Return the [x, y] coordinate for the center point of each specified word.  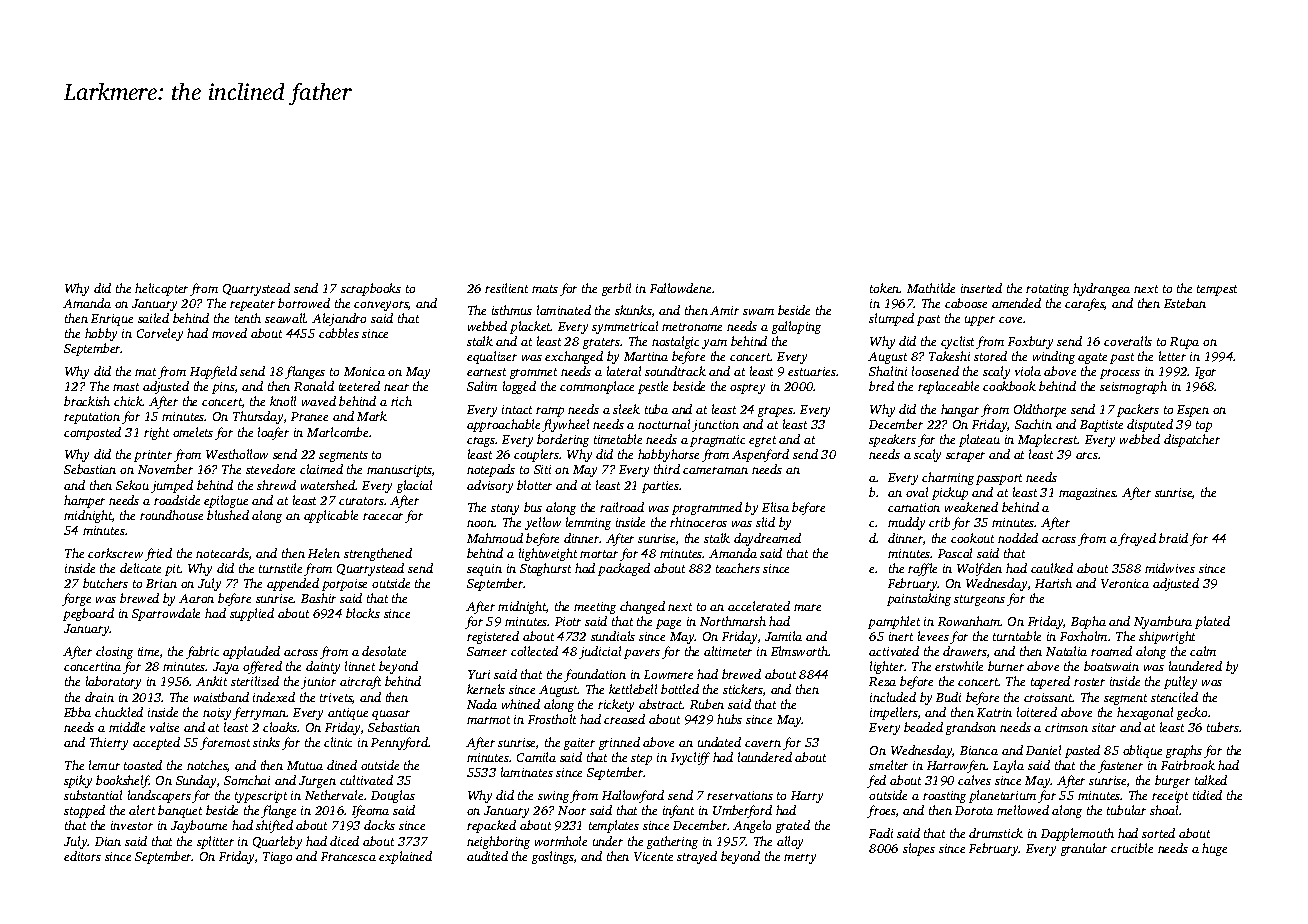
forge [76, 599]
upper [980, 321]
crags [481, 442]
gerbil [616, 289]
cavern [763, 743]
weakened [971, 507]
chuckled [119, 712]
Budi [948, 697]
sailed [153, 318]
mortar [599, 554]
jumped [172, 486]
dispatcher [1192, 440]
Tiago [277, 858]
